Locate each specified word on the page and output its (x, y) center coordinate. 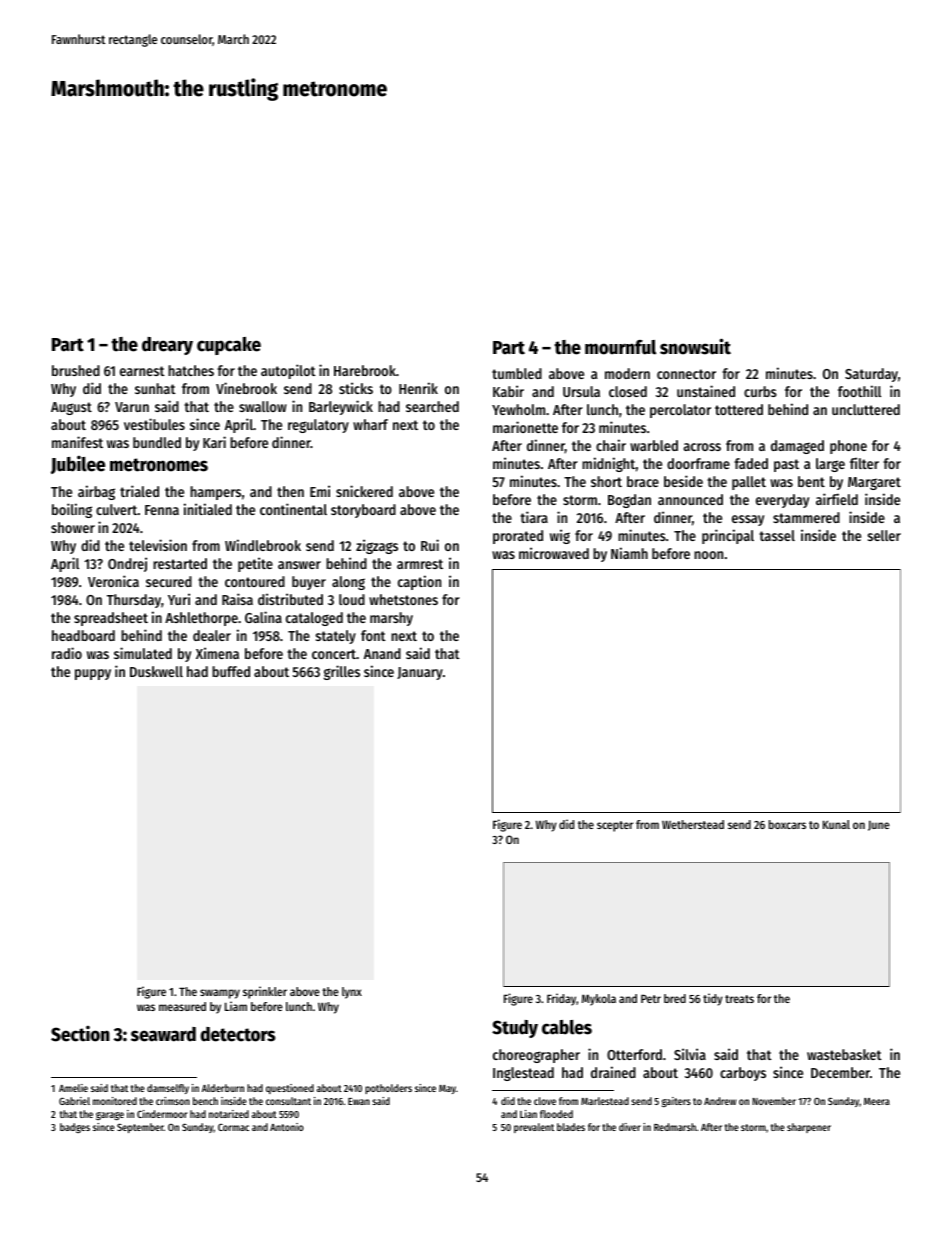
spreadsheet (111, 619)
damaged (797, 447)
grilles (342, 672)
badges (75, 1128)
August (71, 408)
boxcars (787, 824)
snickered (364, 491)
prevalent (534, 1128)
